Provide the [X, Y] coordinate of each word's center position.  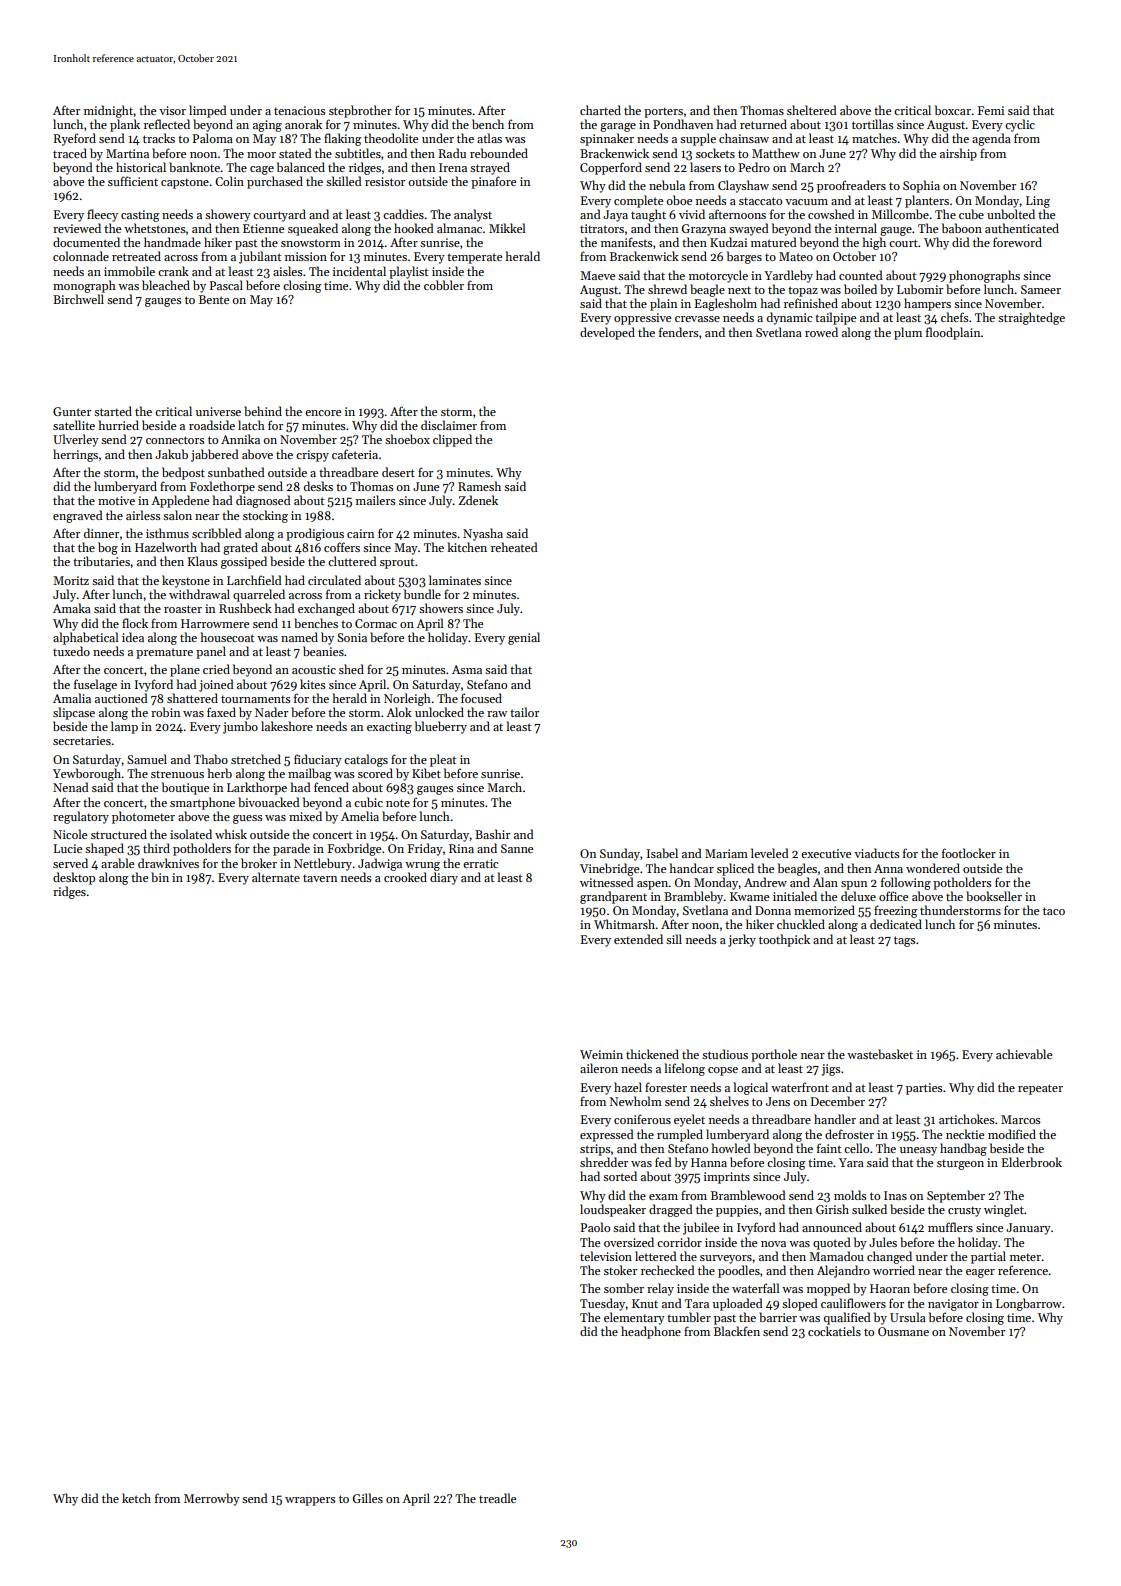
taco [1054, 911]
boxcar [953, 110]
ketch [136, 1498]
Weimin [601, 1054]
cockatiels [834, 1331]
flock [135, 623]
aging [267, 126]
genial [524, 638]
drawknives [168, 863]
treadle [497, 1498]
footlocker [969, 853]
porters [663, 112]
